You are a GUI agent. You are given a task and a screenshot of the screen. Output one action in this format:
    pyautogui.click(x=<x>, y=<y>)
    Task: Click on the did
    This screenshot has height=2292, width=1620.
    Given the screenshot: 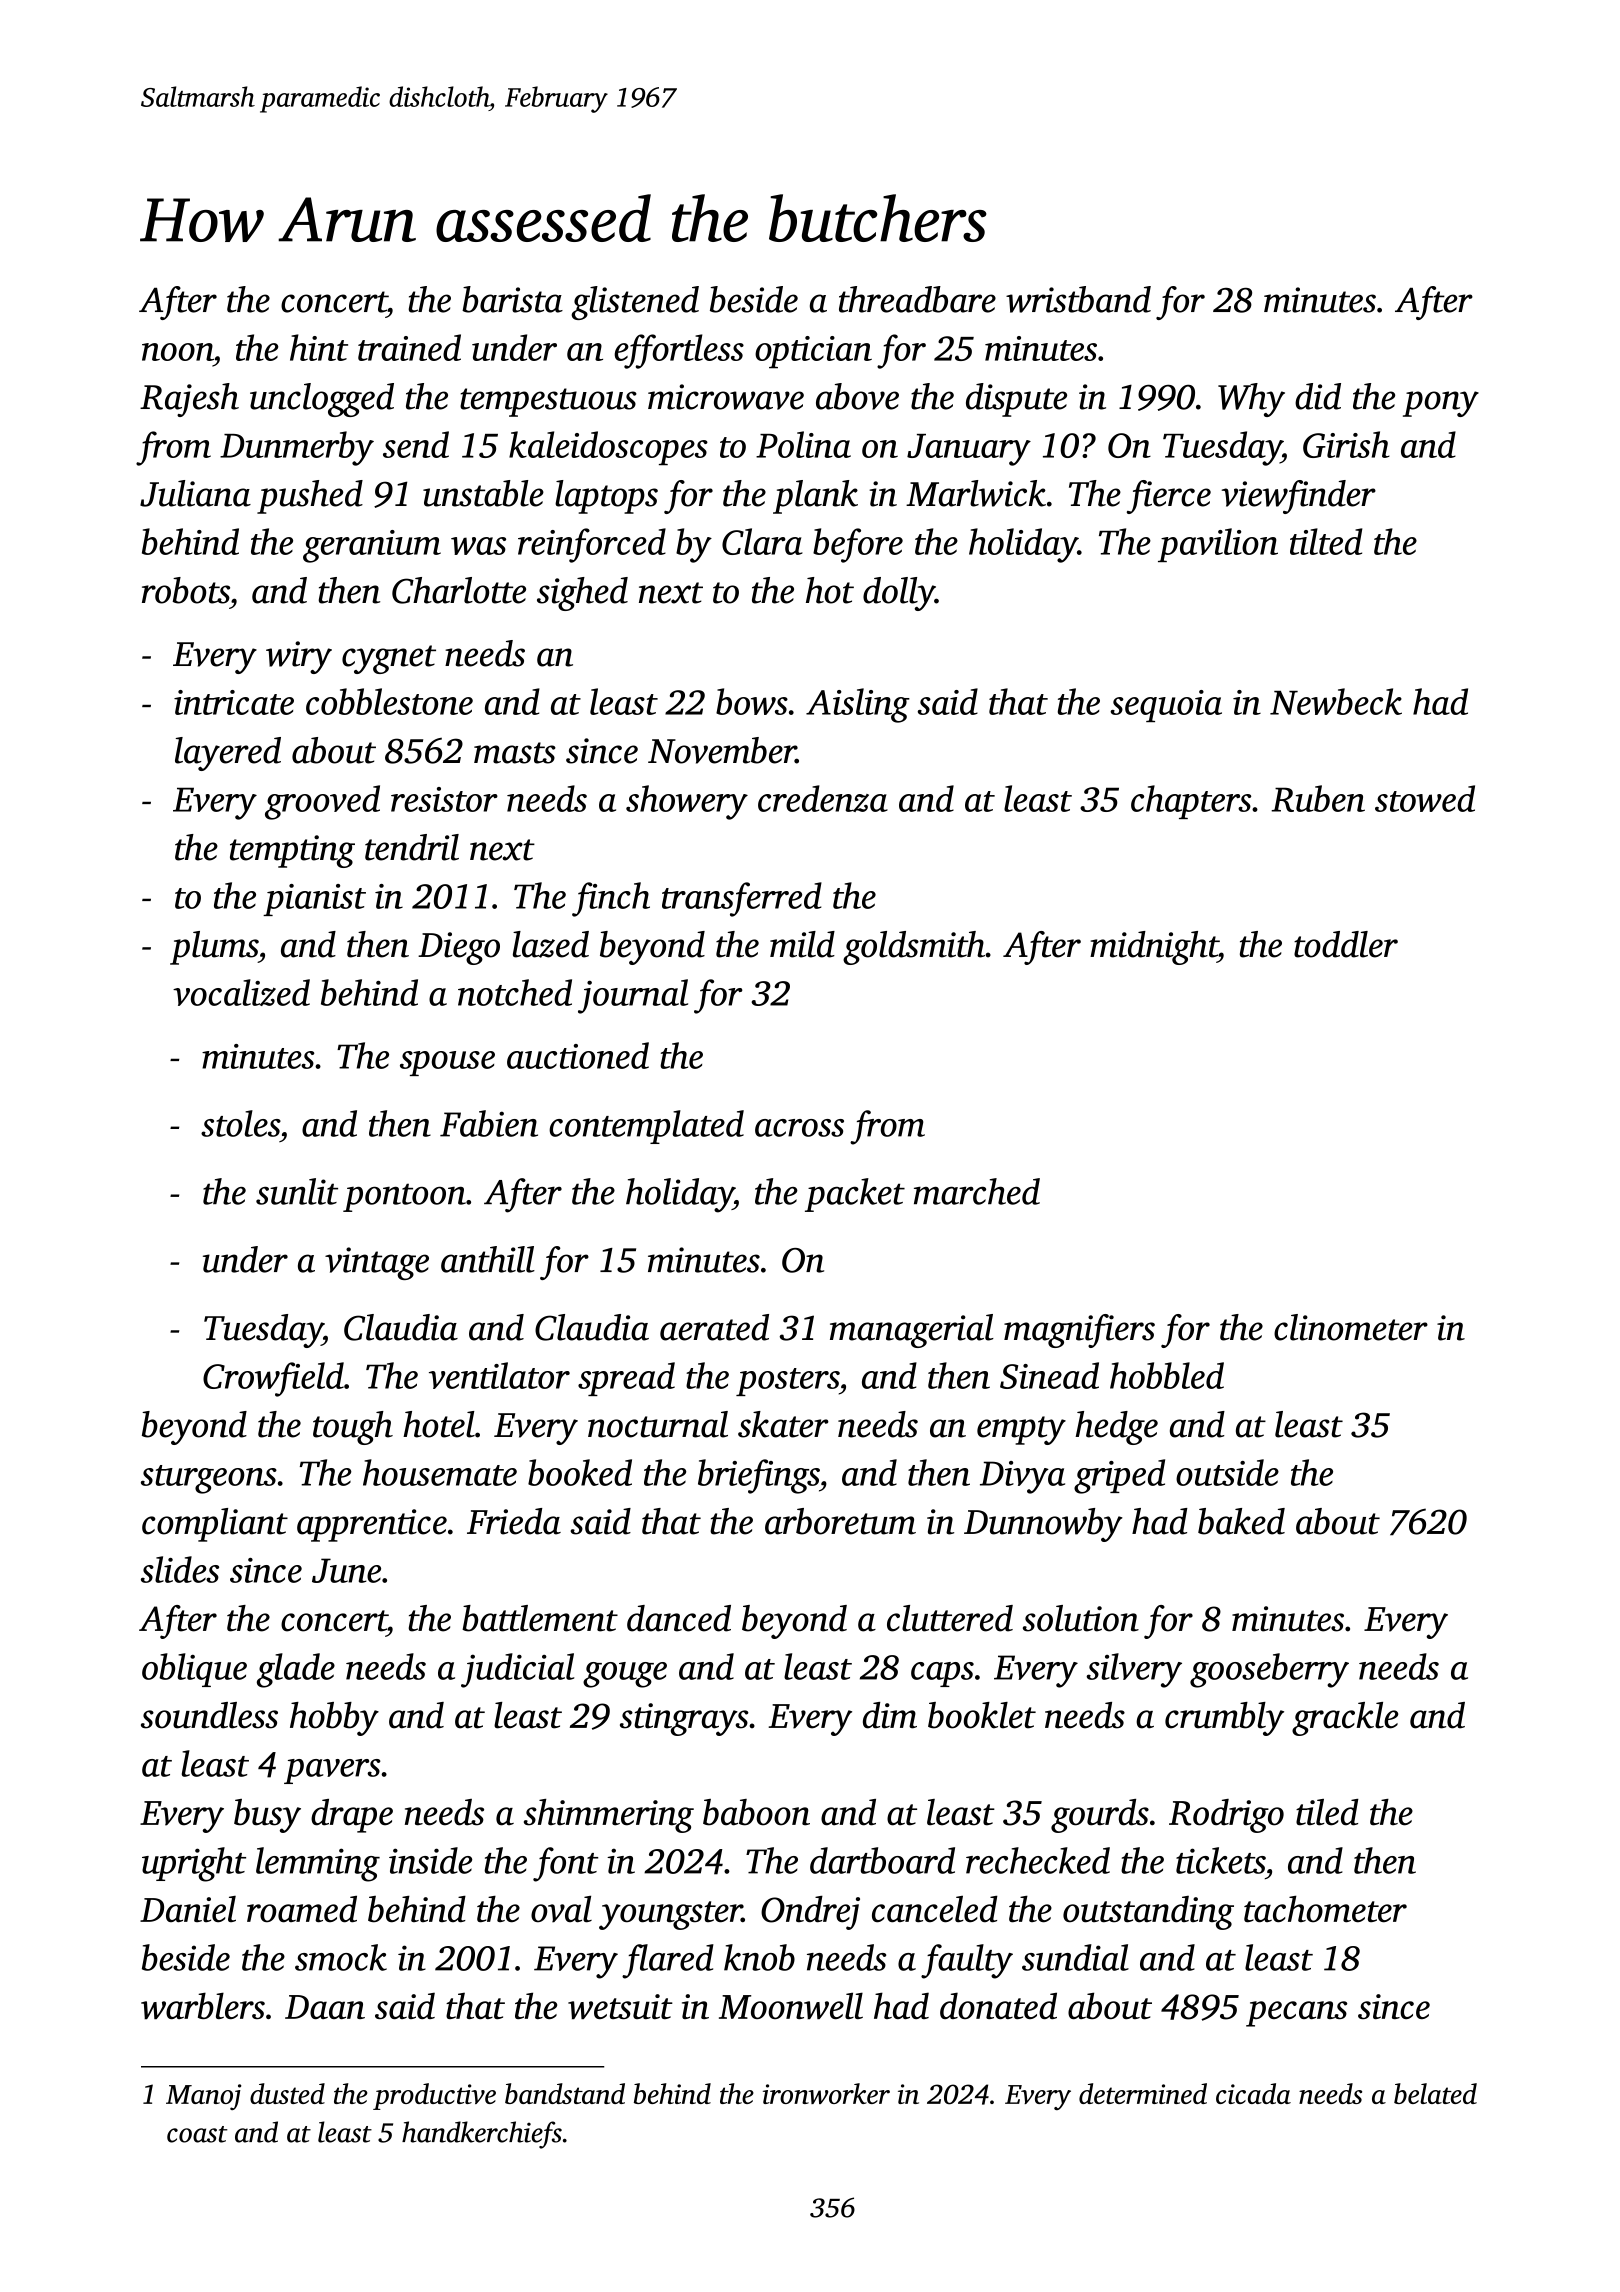 What is the action you would take?
    pyautogui.click(x=1318, y=396)
